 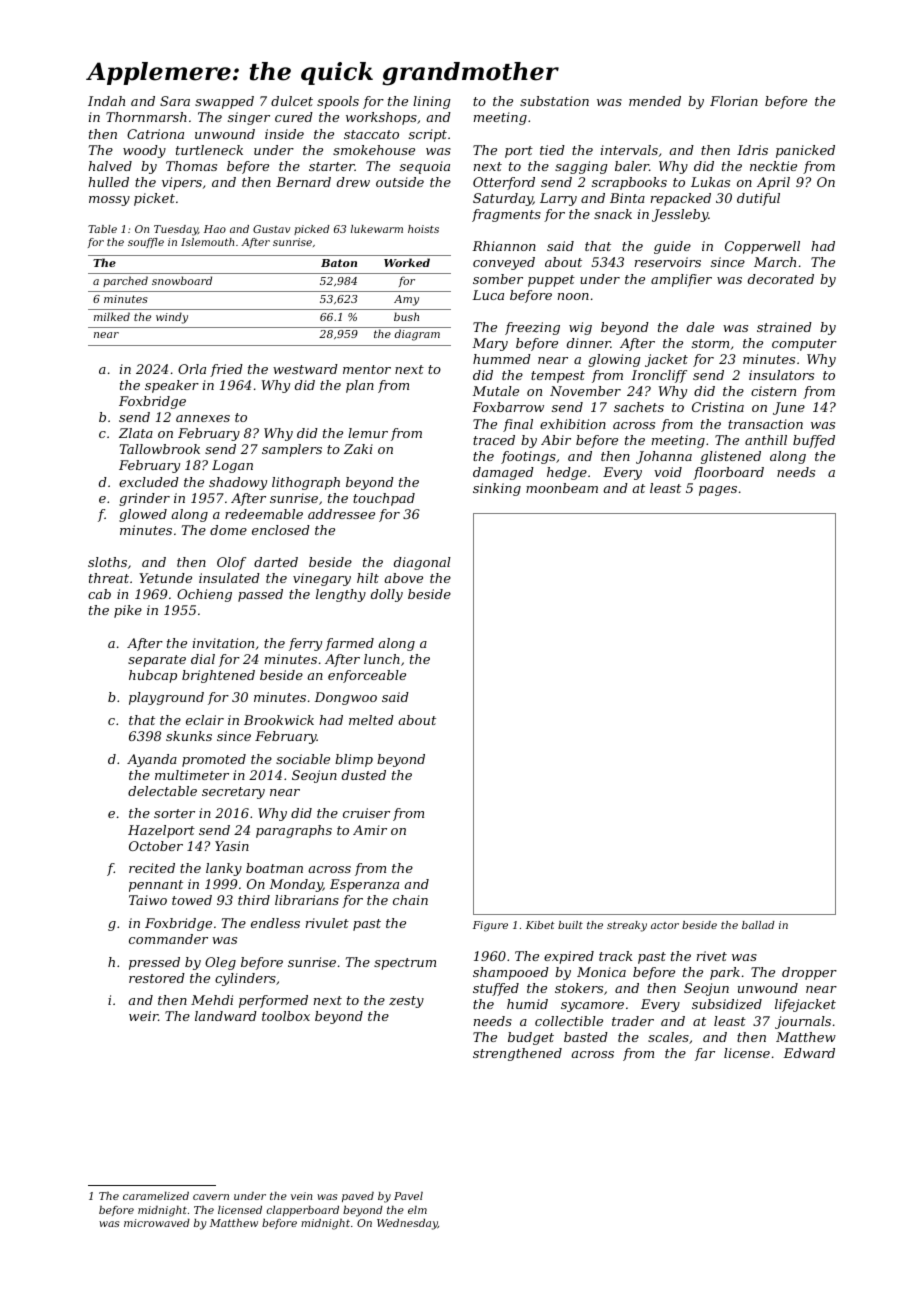 What do you see at coordinates (627, 926) in the page?
I see `streaky` at bounding box center [627, 926].
